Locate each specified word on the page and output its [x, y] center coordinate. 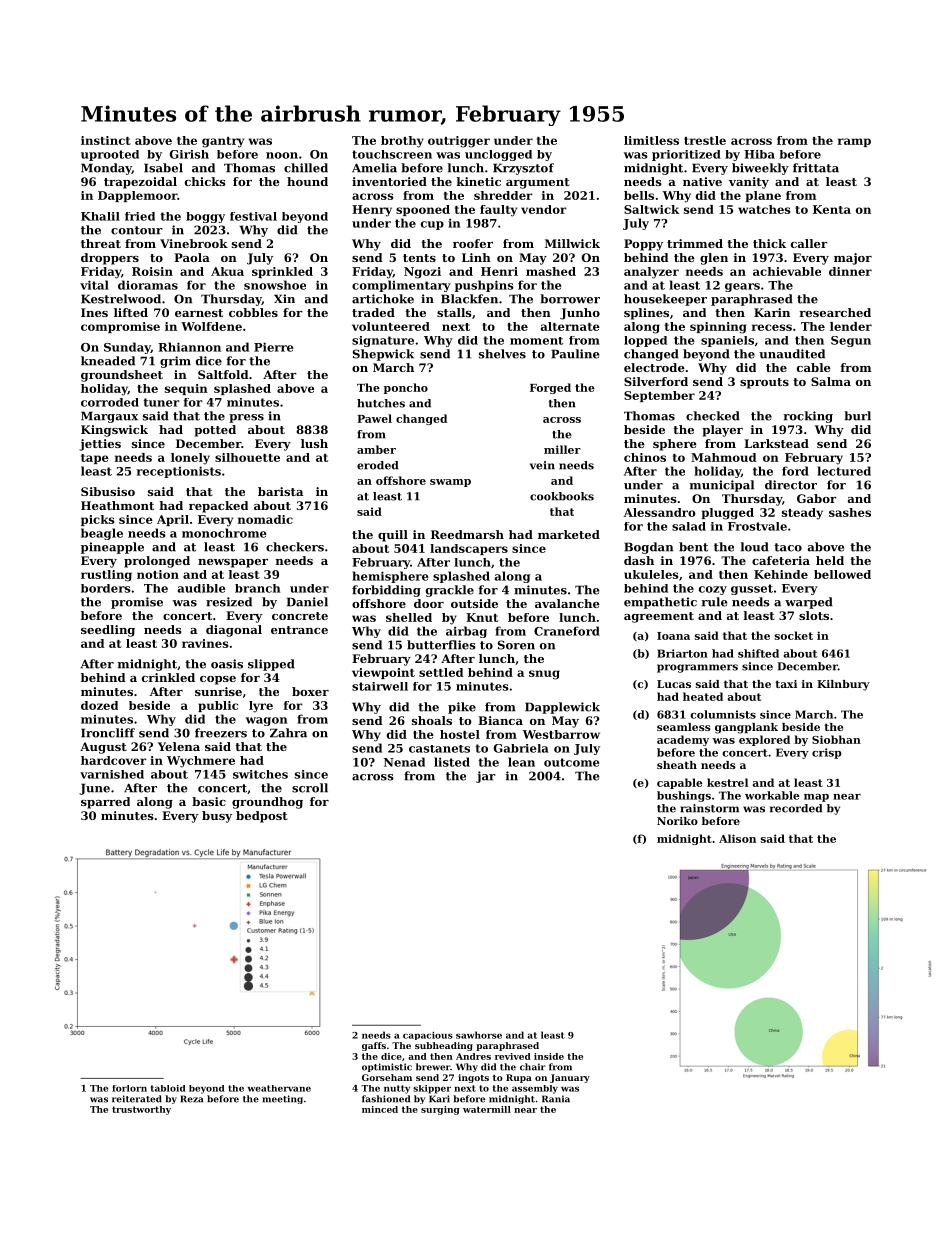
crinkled [168, 677]
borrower [570, 299]
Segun [851, 341]
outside [474, 603]
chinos [645, 457]
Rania [556, 1099]
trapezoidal [140, 183]
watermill [487, 1109]
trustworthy [141, 1110]
